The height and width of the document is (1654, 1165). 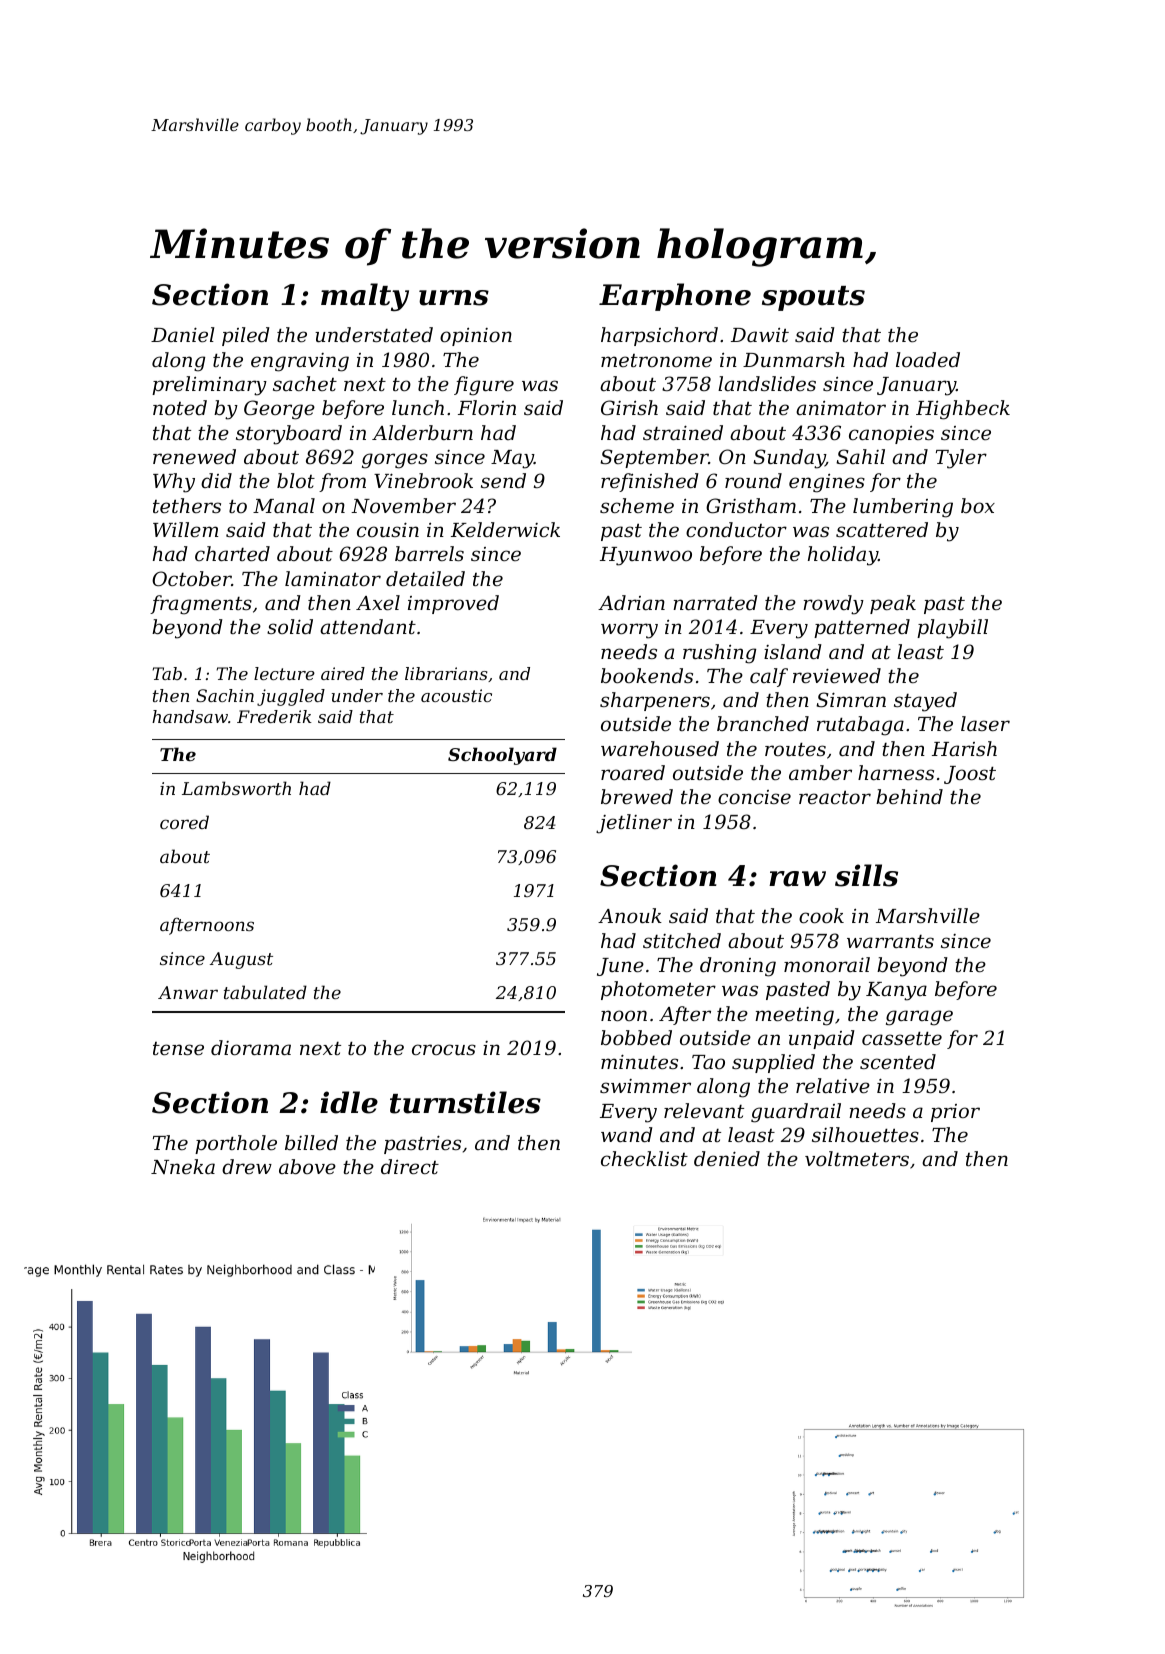 What do you see at coordinates (928, 359) in the document?
I see `loaded` at bounding box center [928, 359].
